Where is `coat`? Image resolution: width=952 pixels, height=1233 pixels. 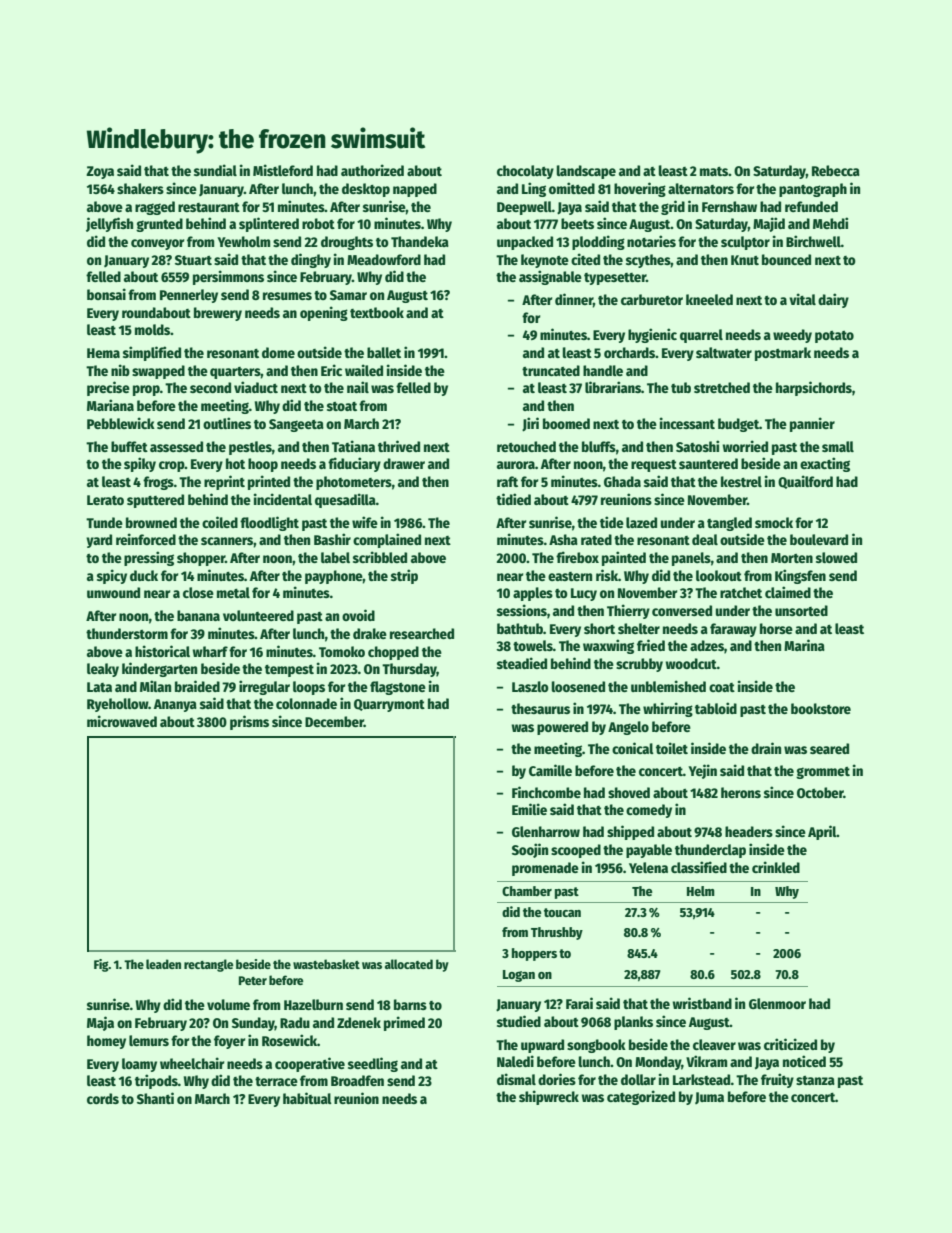 coat is located at coordinates (722, 687).
